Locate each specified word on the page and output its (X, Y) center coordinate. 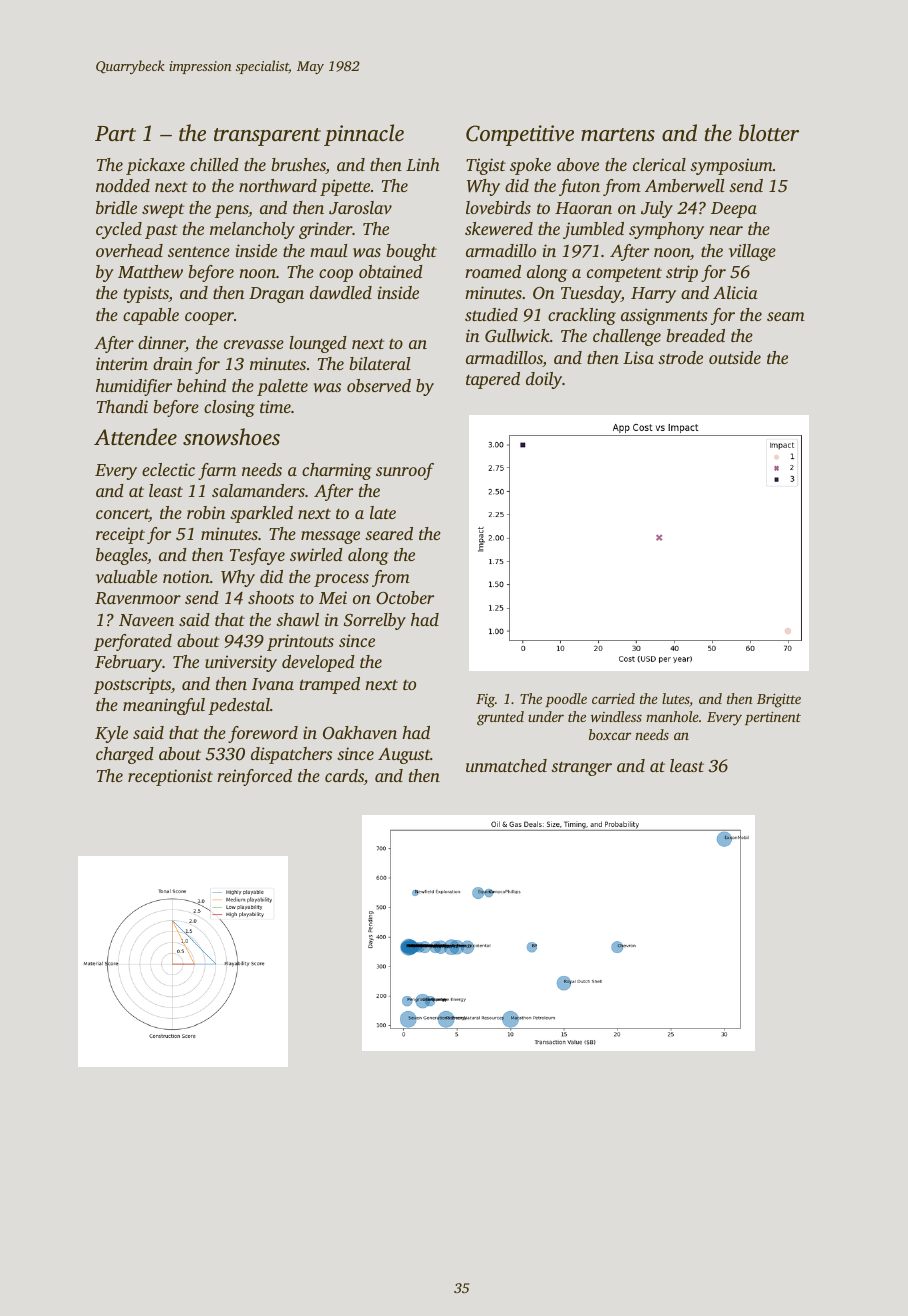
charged (125, 755)
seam (786, 316)
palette (282, 387)
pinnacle (364, 135)
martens (618, 134)
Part (115, 133)
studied (491, 314)
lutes (676, 700)
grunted (500, 718)
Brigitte (779, 700)
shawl (297, 619)
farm (217, 471)
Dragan (276, 295)
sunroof (405, 471)
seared (389, 533)
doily (544, 380)
